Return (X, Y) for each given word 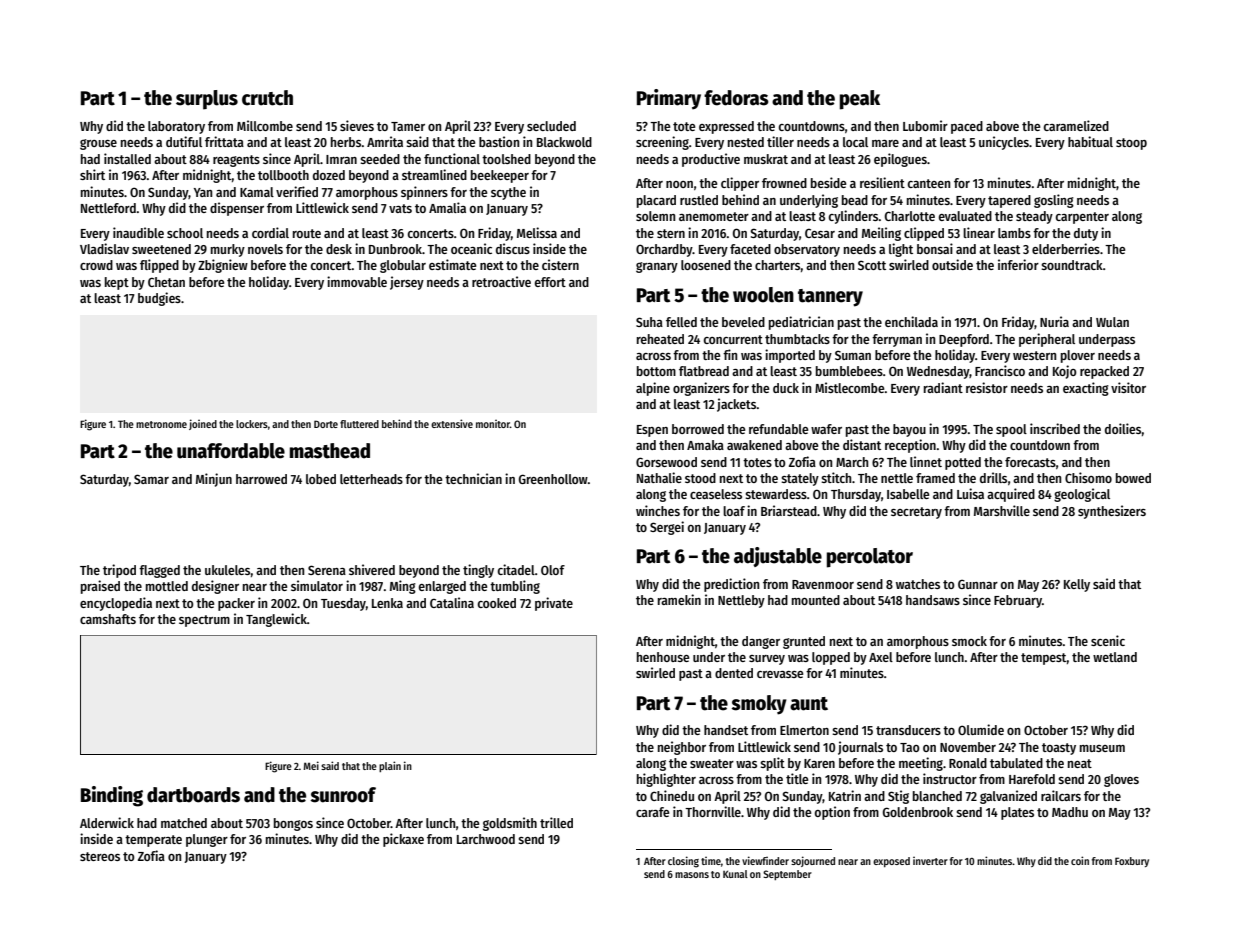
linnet (926, 461)
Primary (669, 99)
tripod (119, 571)
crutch (267, 98)
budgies (159, 299)
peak (860, 100)
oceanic (471, 248)
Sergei (667, 528)
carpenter (1082, 218)
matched (184, 823)
